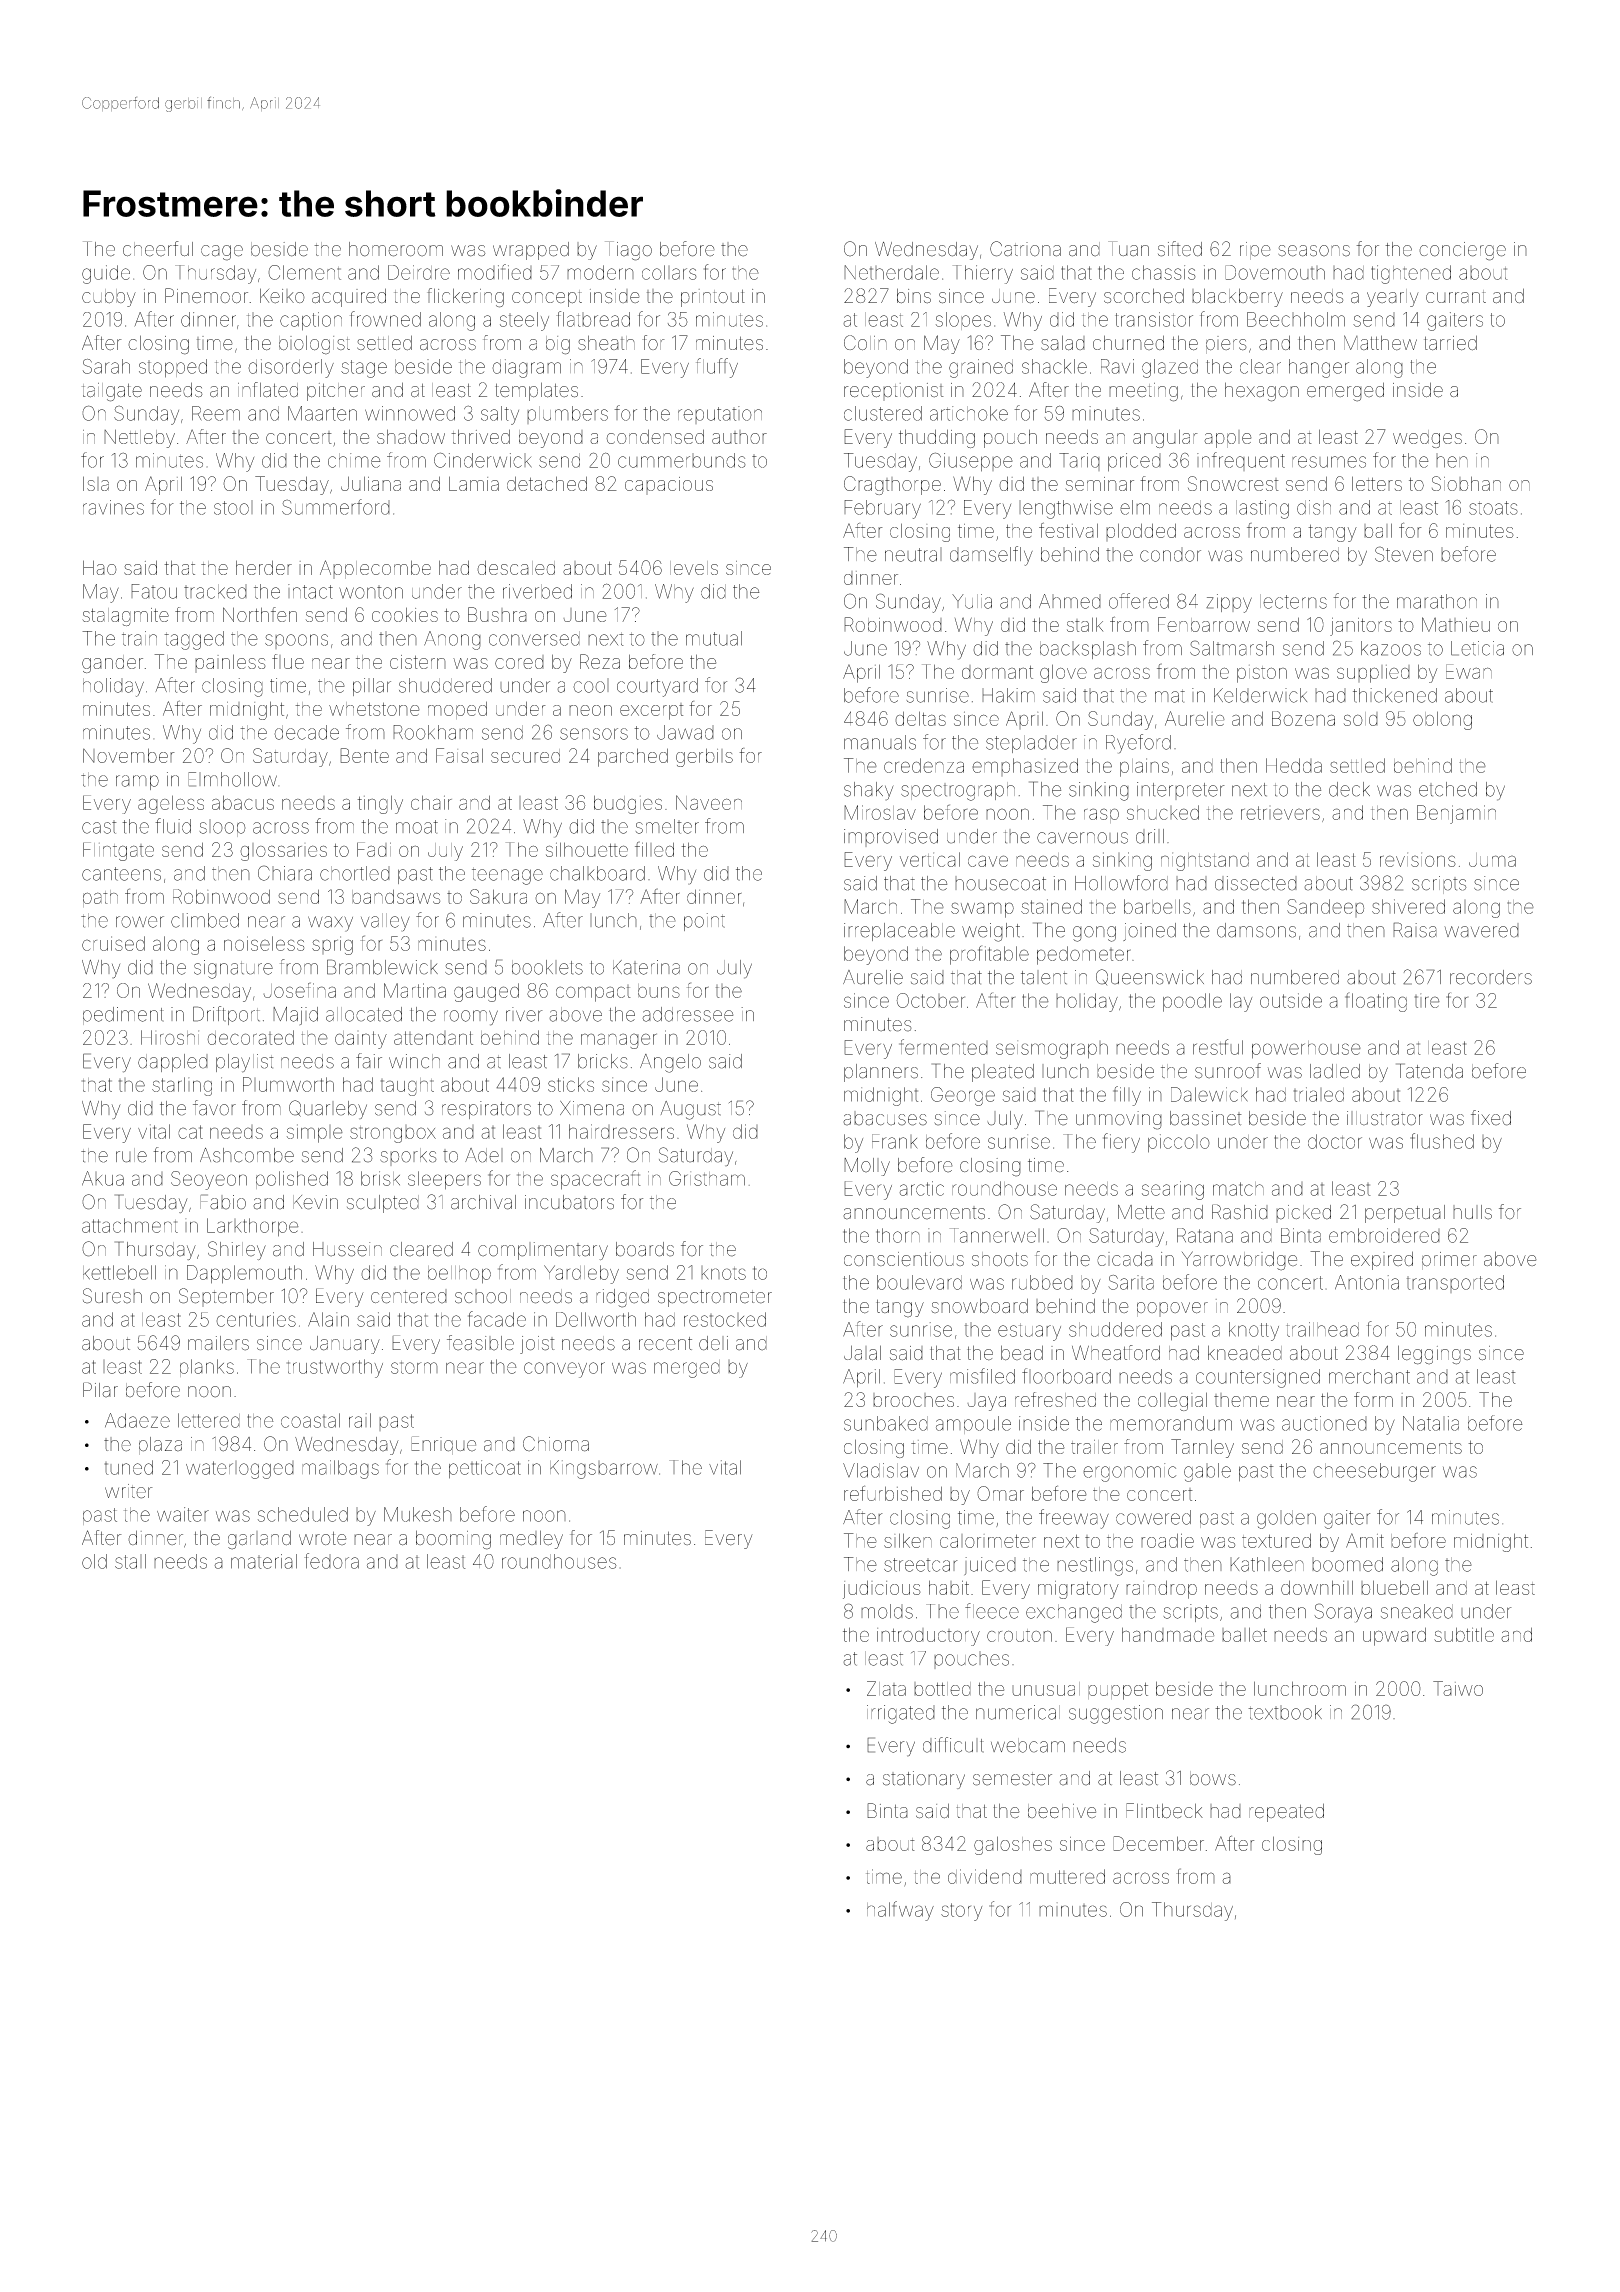  What do you see at coordinates (182, 1086) in the page?
I see `starling` at bounding box center [182, 1086].
